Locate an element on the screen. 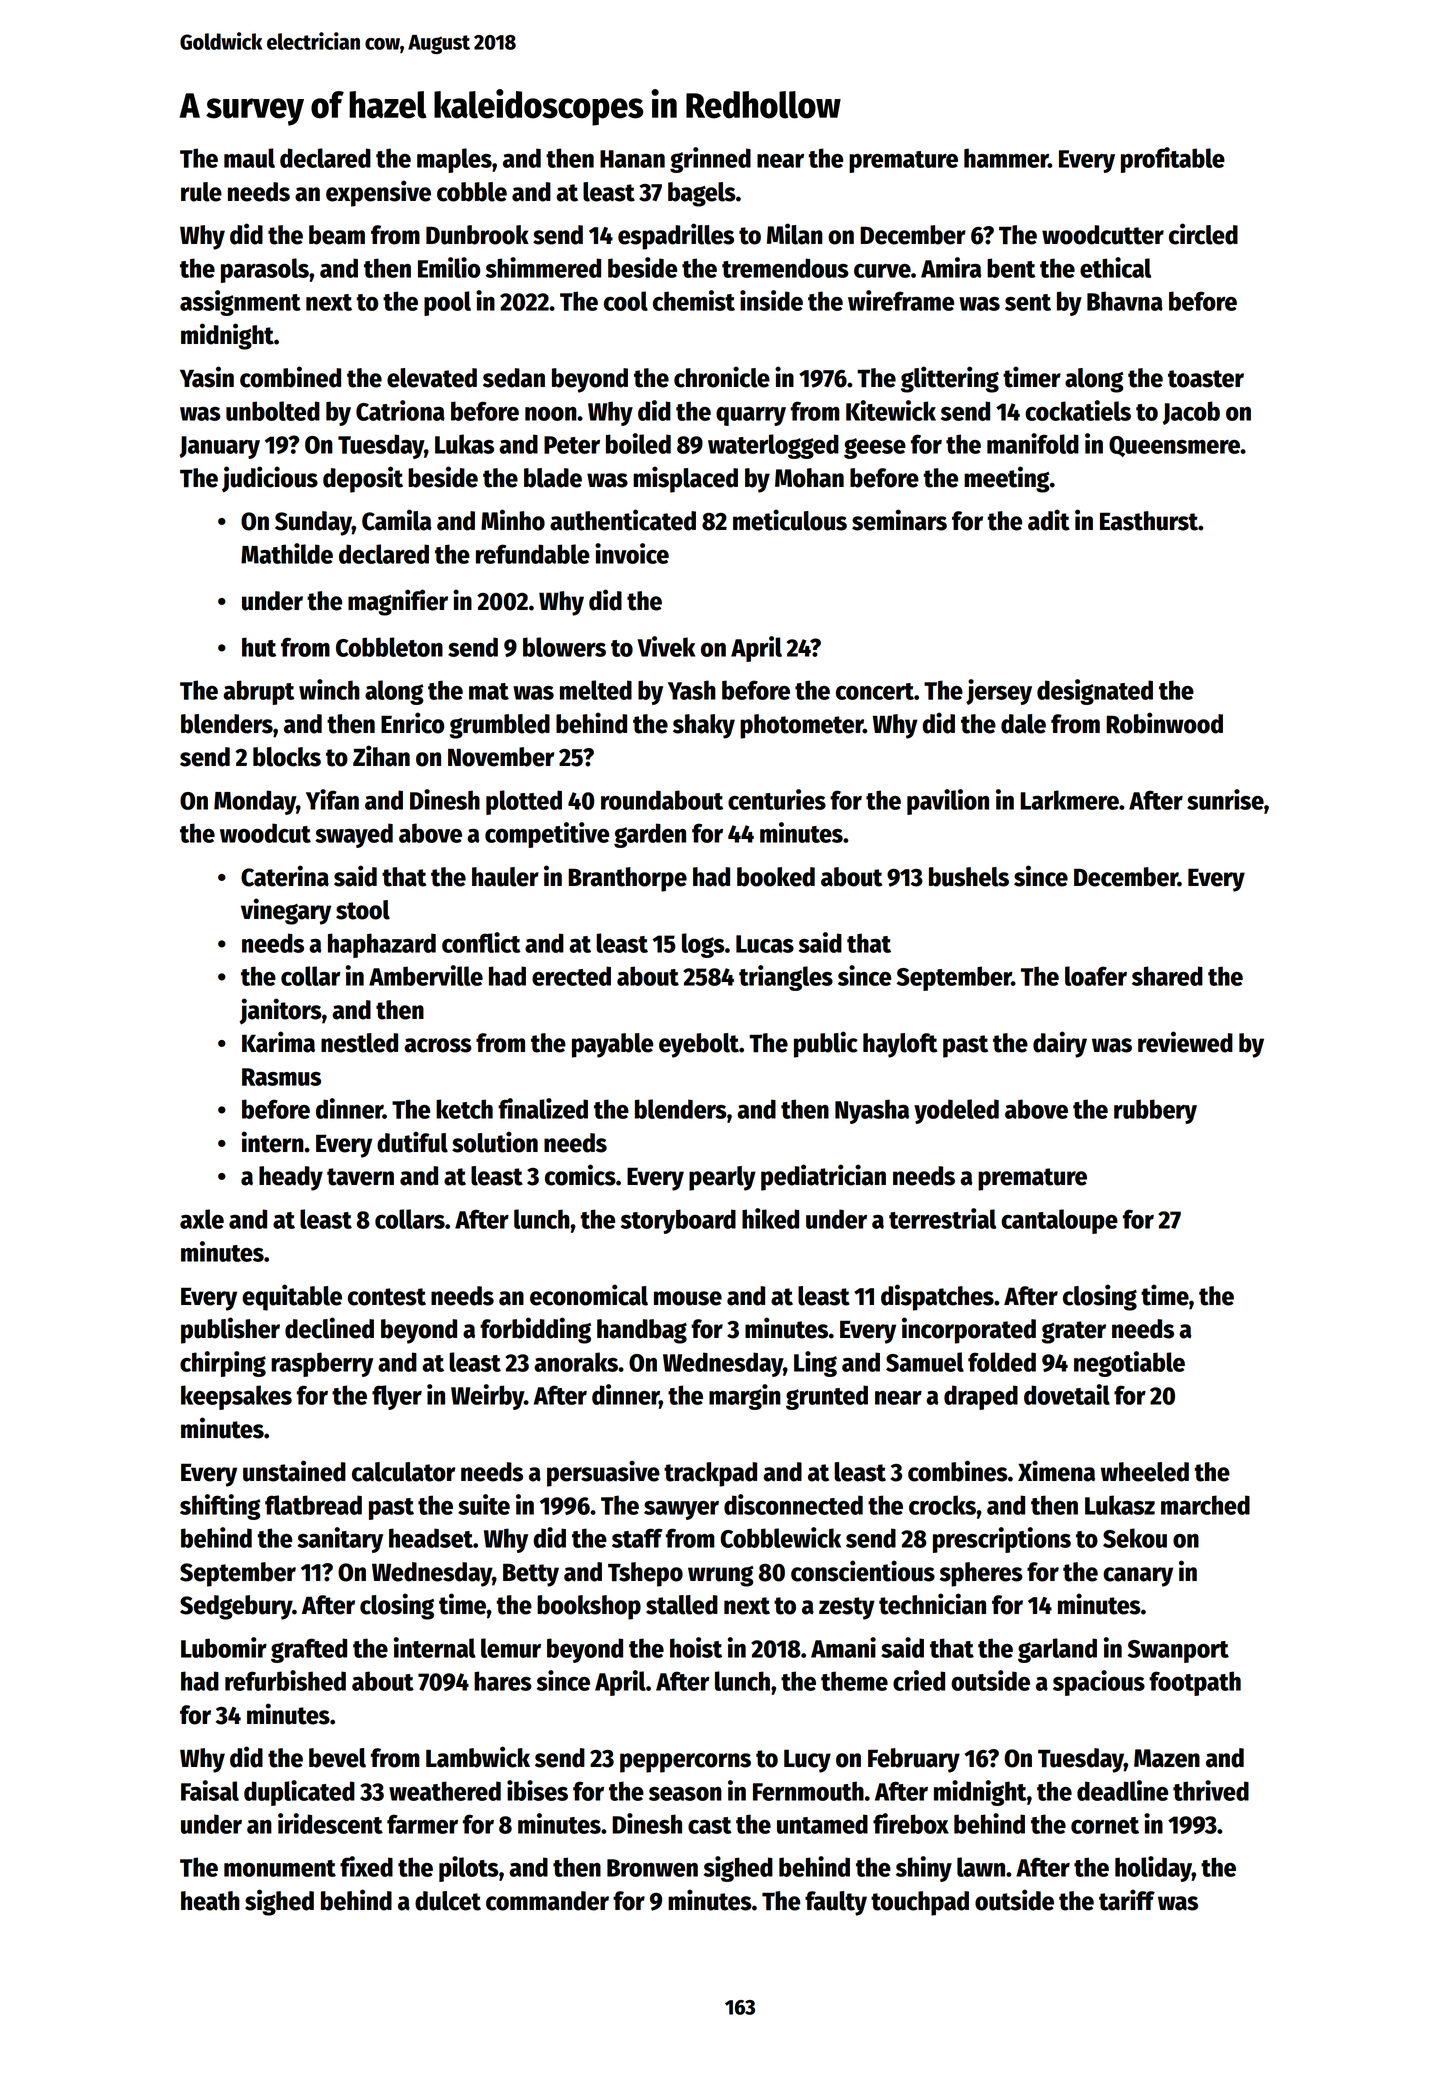  grater is located at coordinates (1074, 1332).
